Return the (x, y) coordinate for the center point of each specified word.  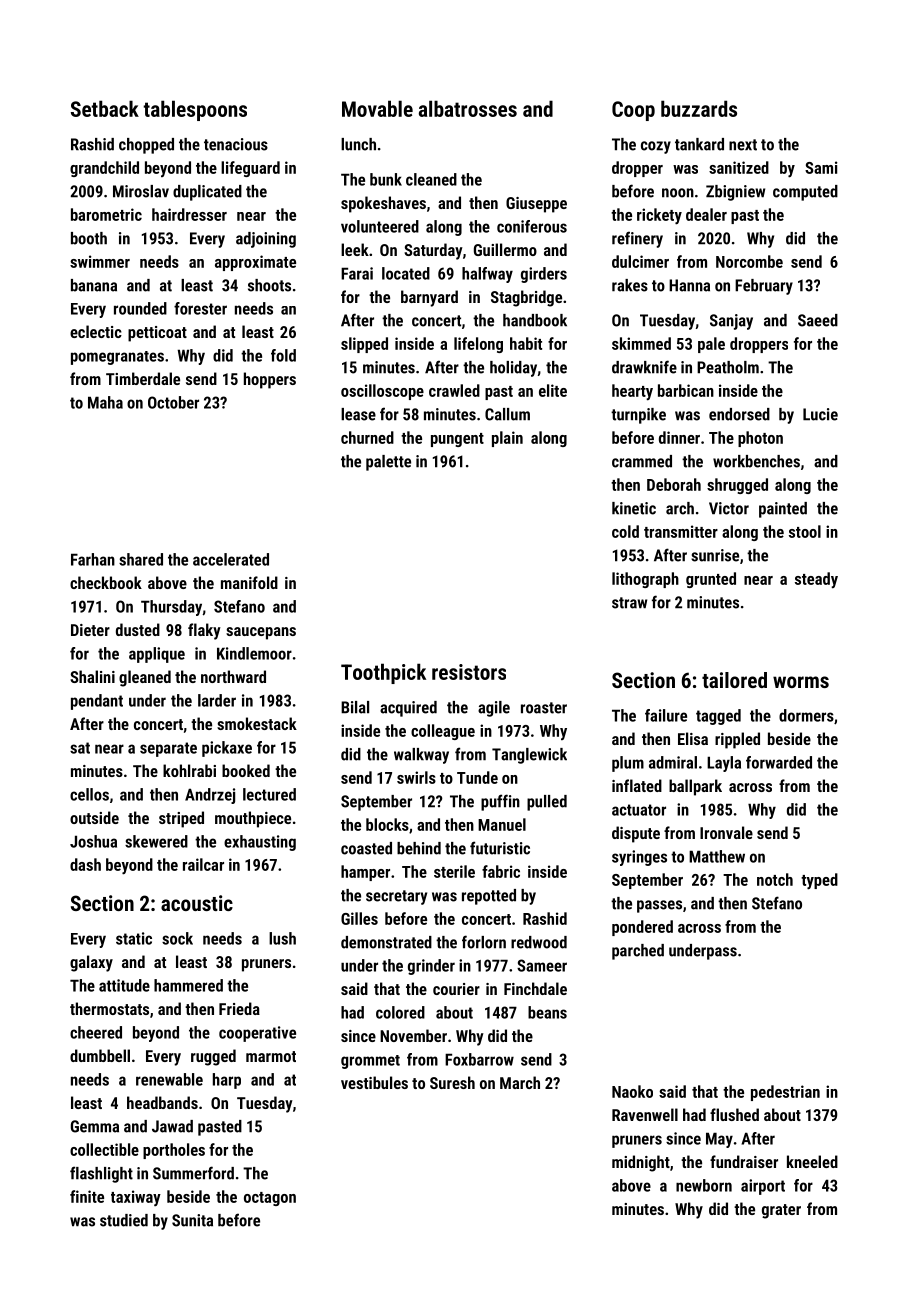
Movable (377, 108)
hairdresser (189, 214)
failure (666, 715)
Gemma (95, 1126)
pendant (97, 702)
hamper (365, 873)
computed (805, 193)
